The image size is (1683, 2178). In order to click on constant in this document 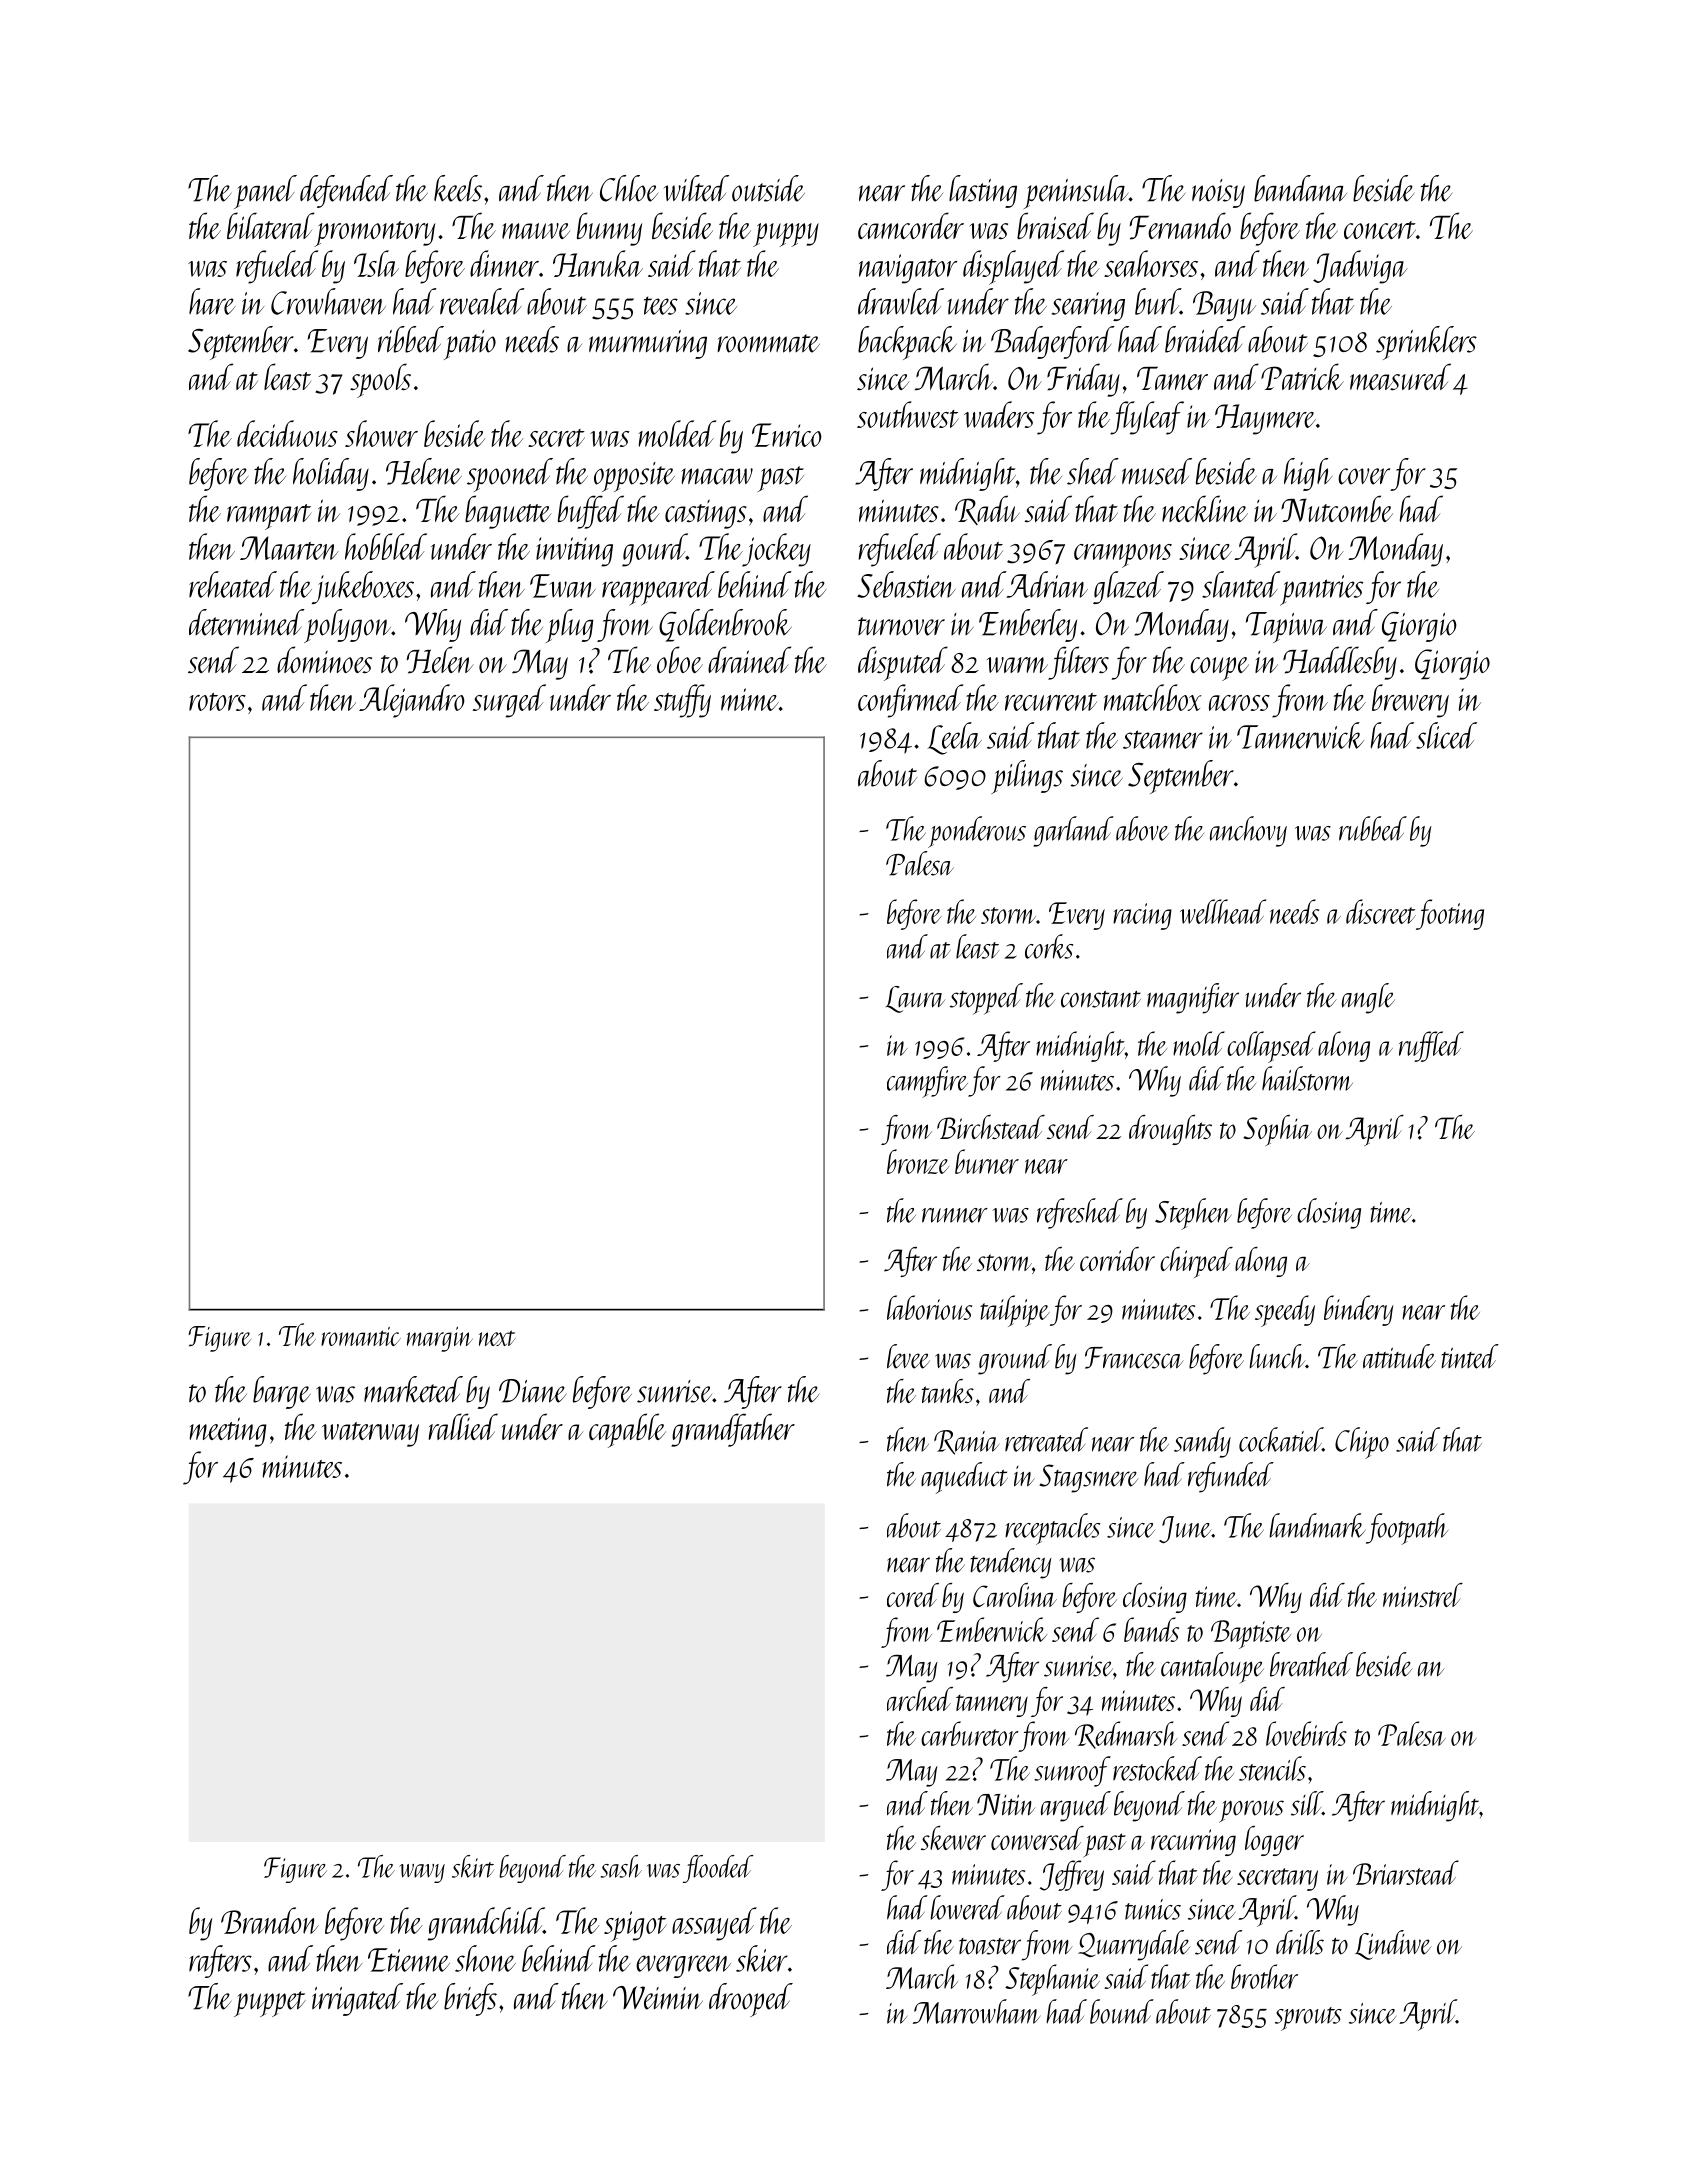, I will do `click(1101, 999)`.
